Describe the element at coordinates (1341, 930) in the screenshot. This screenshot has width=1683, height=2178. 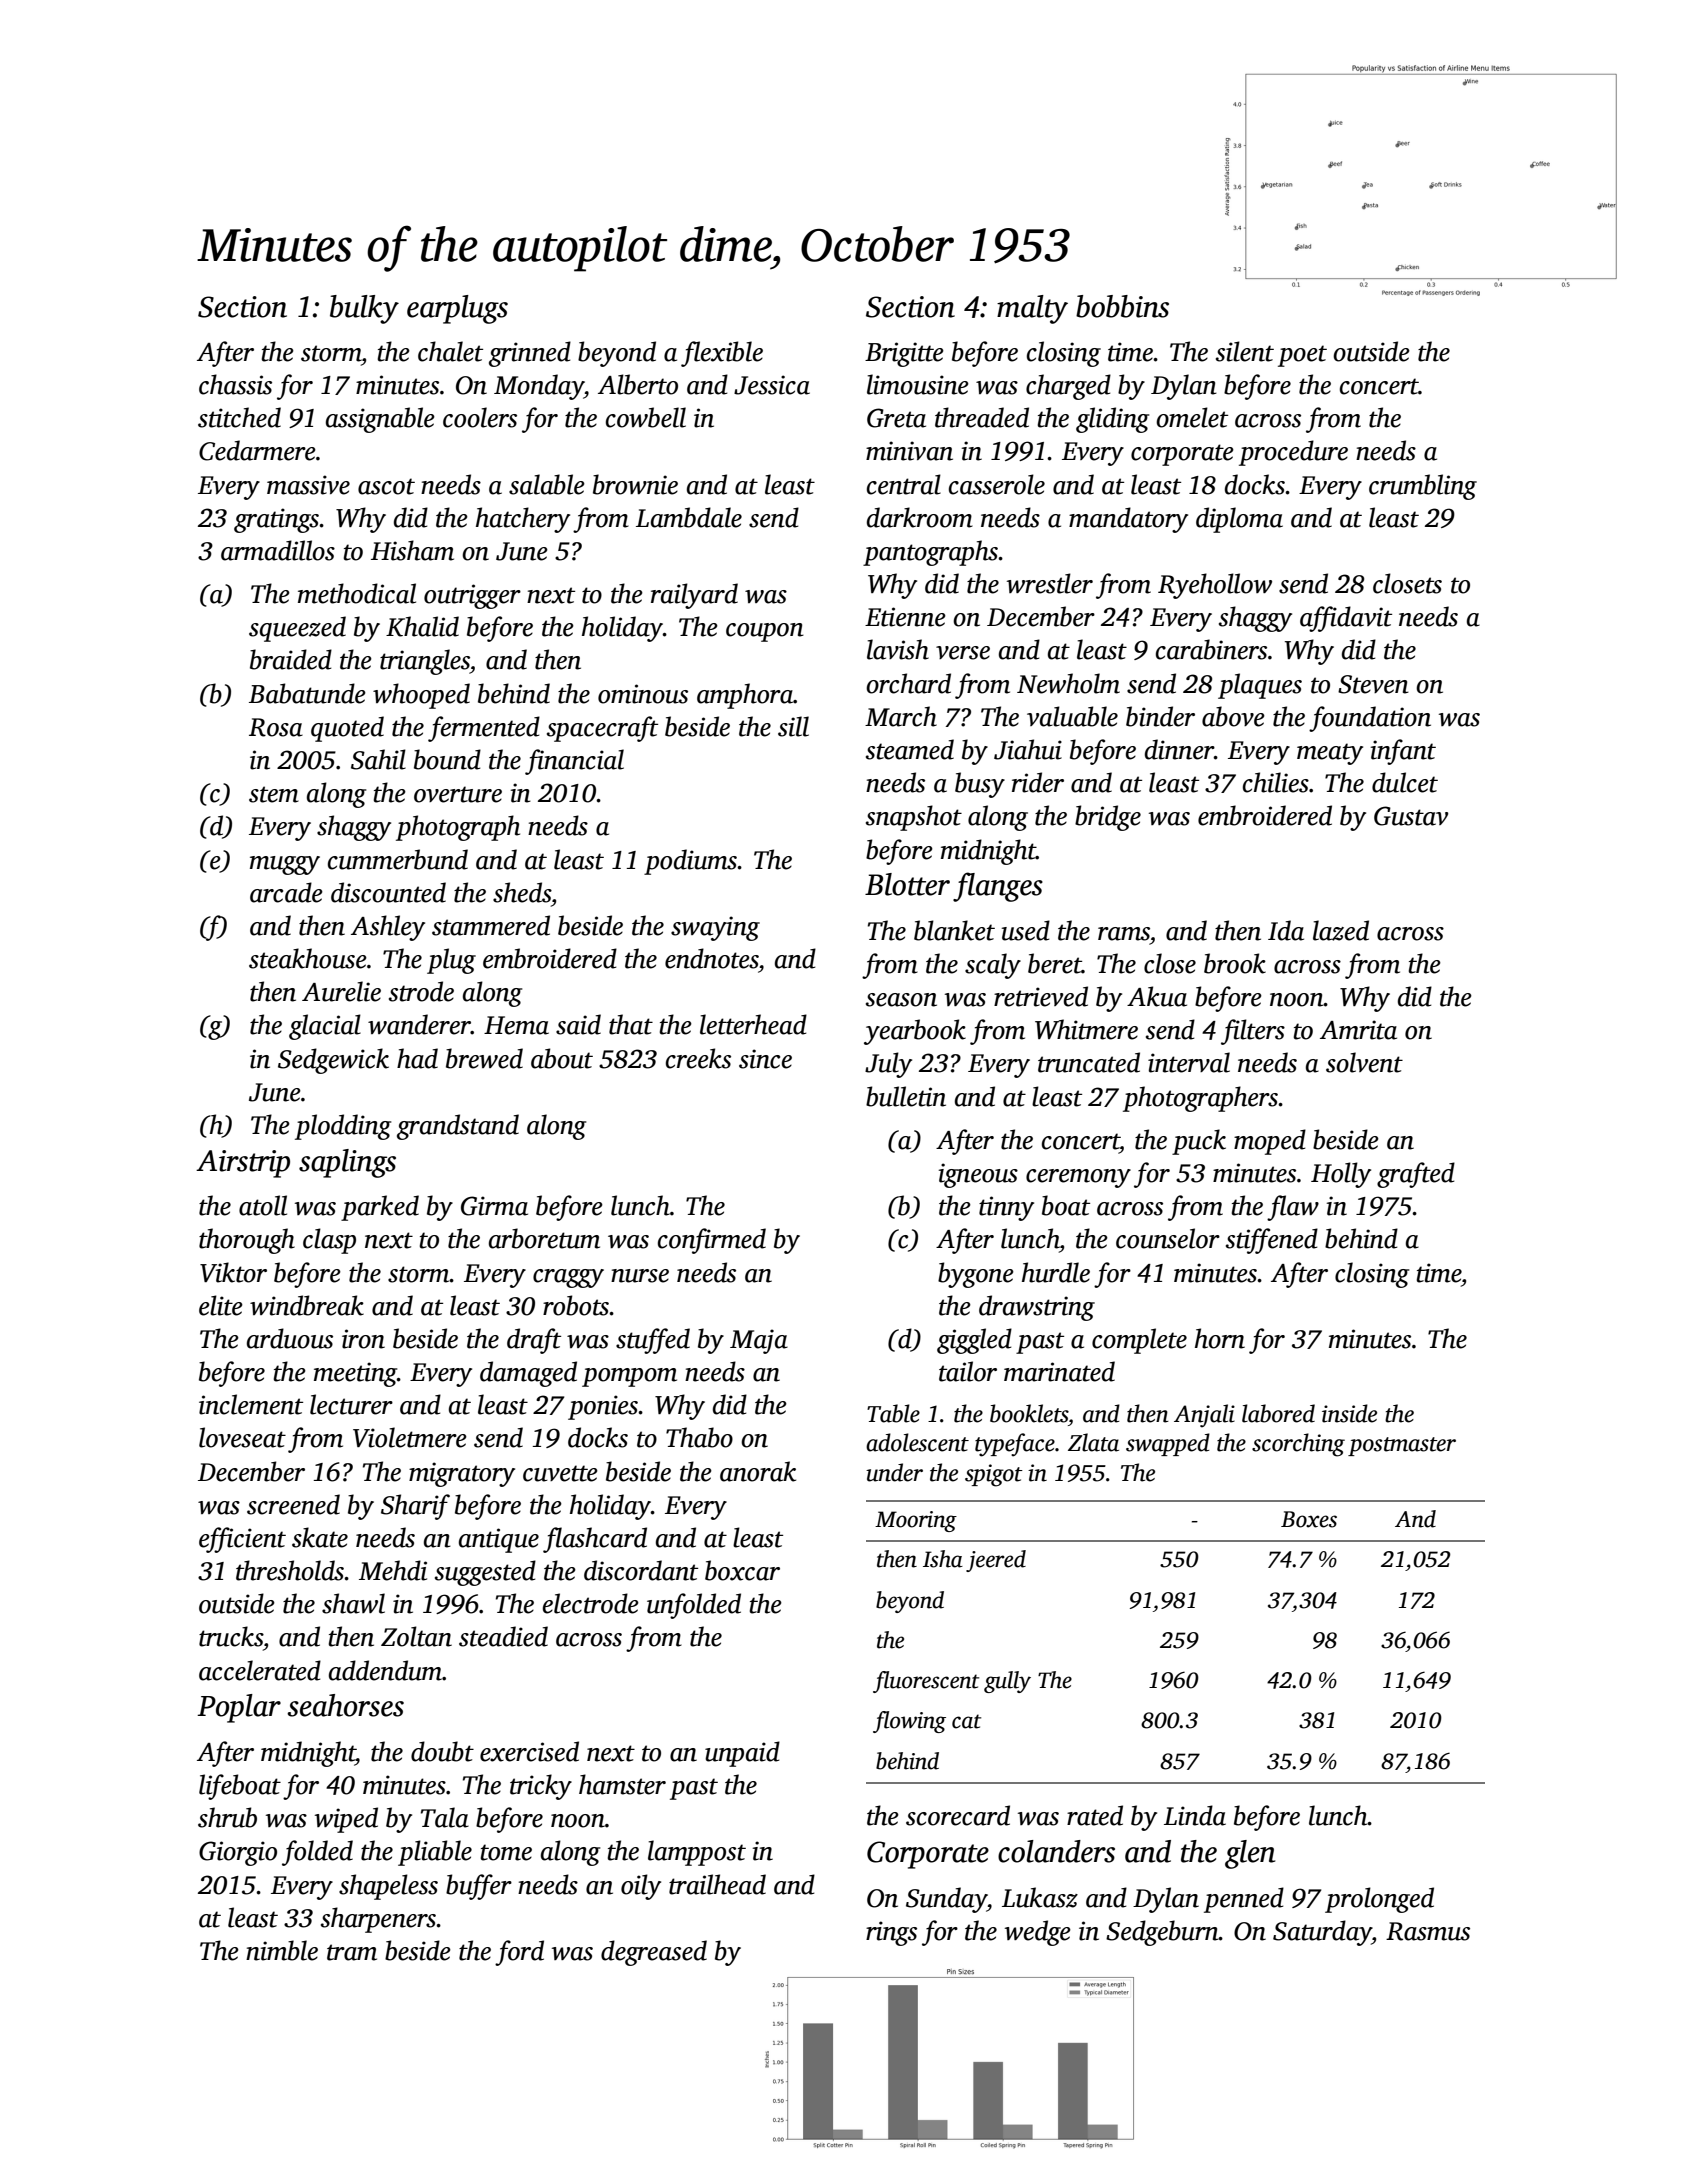
I see `lazed` at that location.
